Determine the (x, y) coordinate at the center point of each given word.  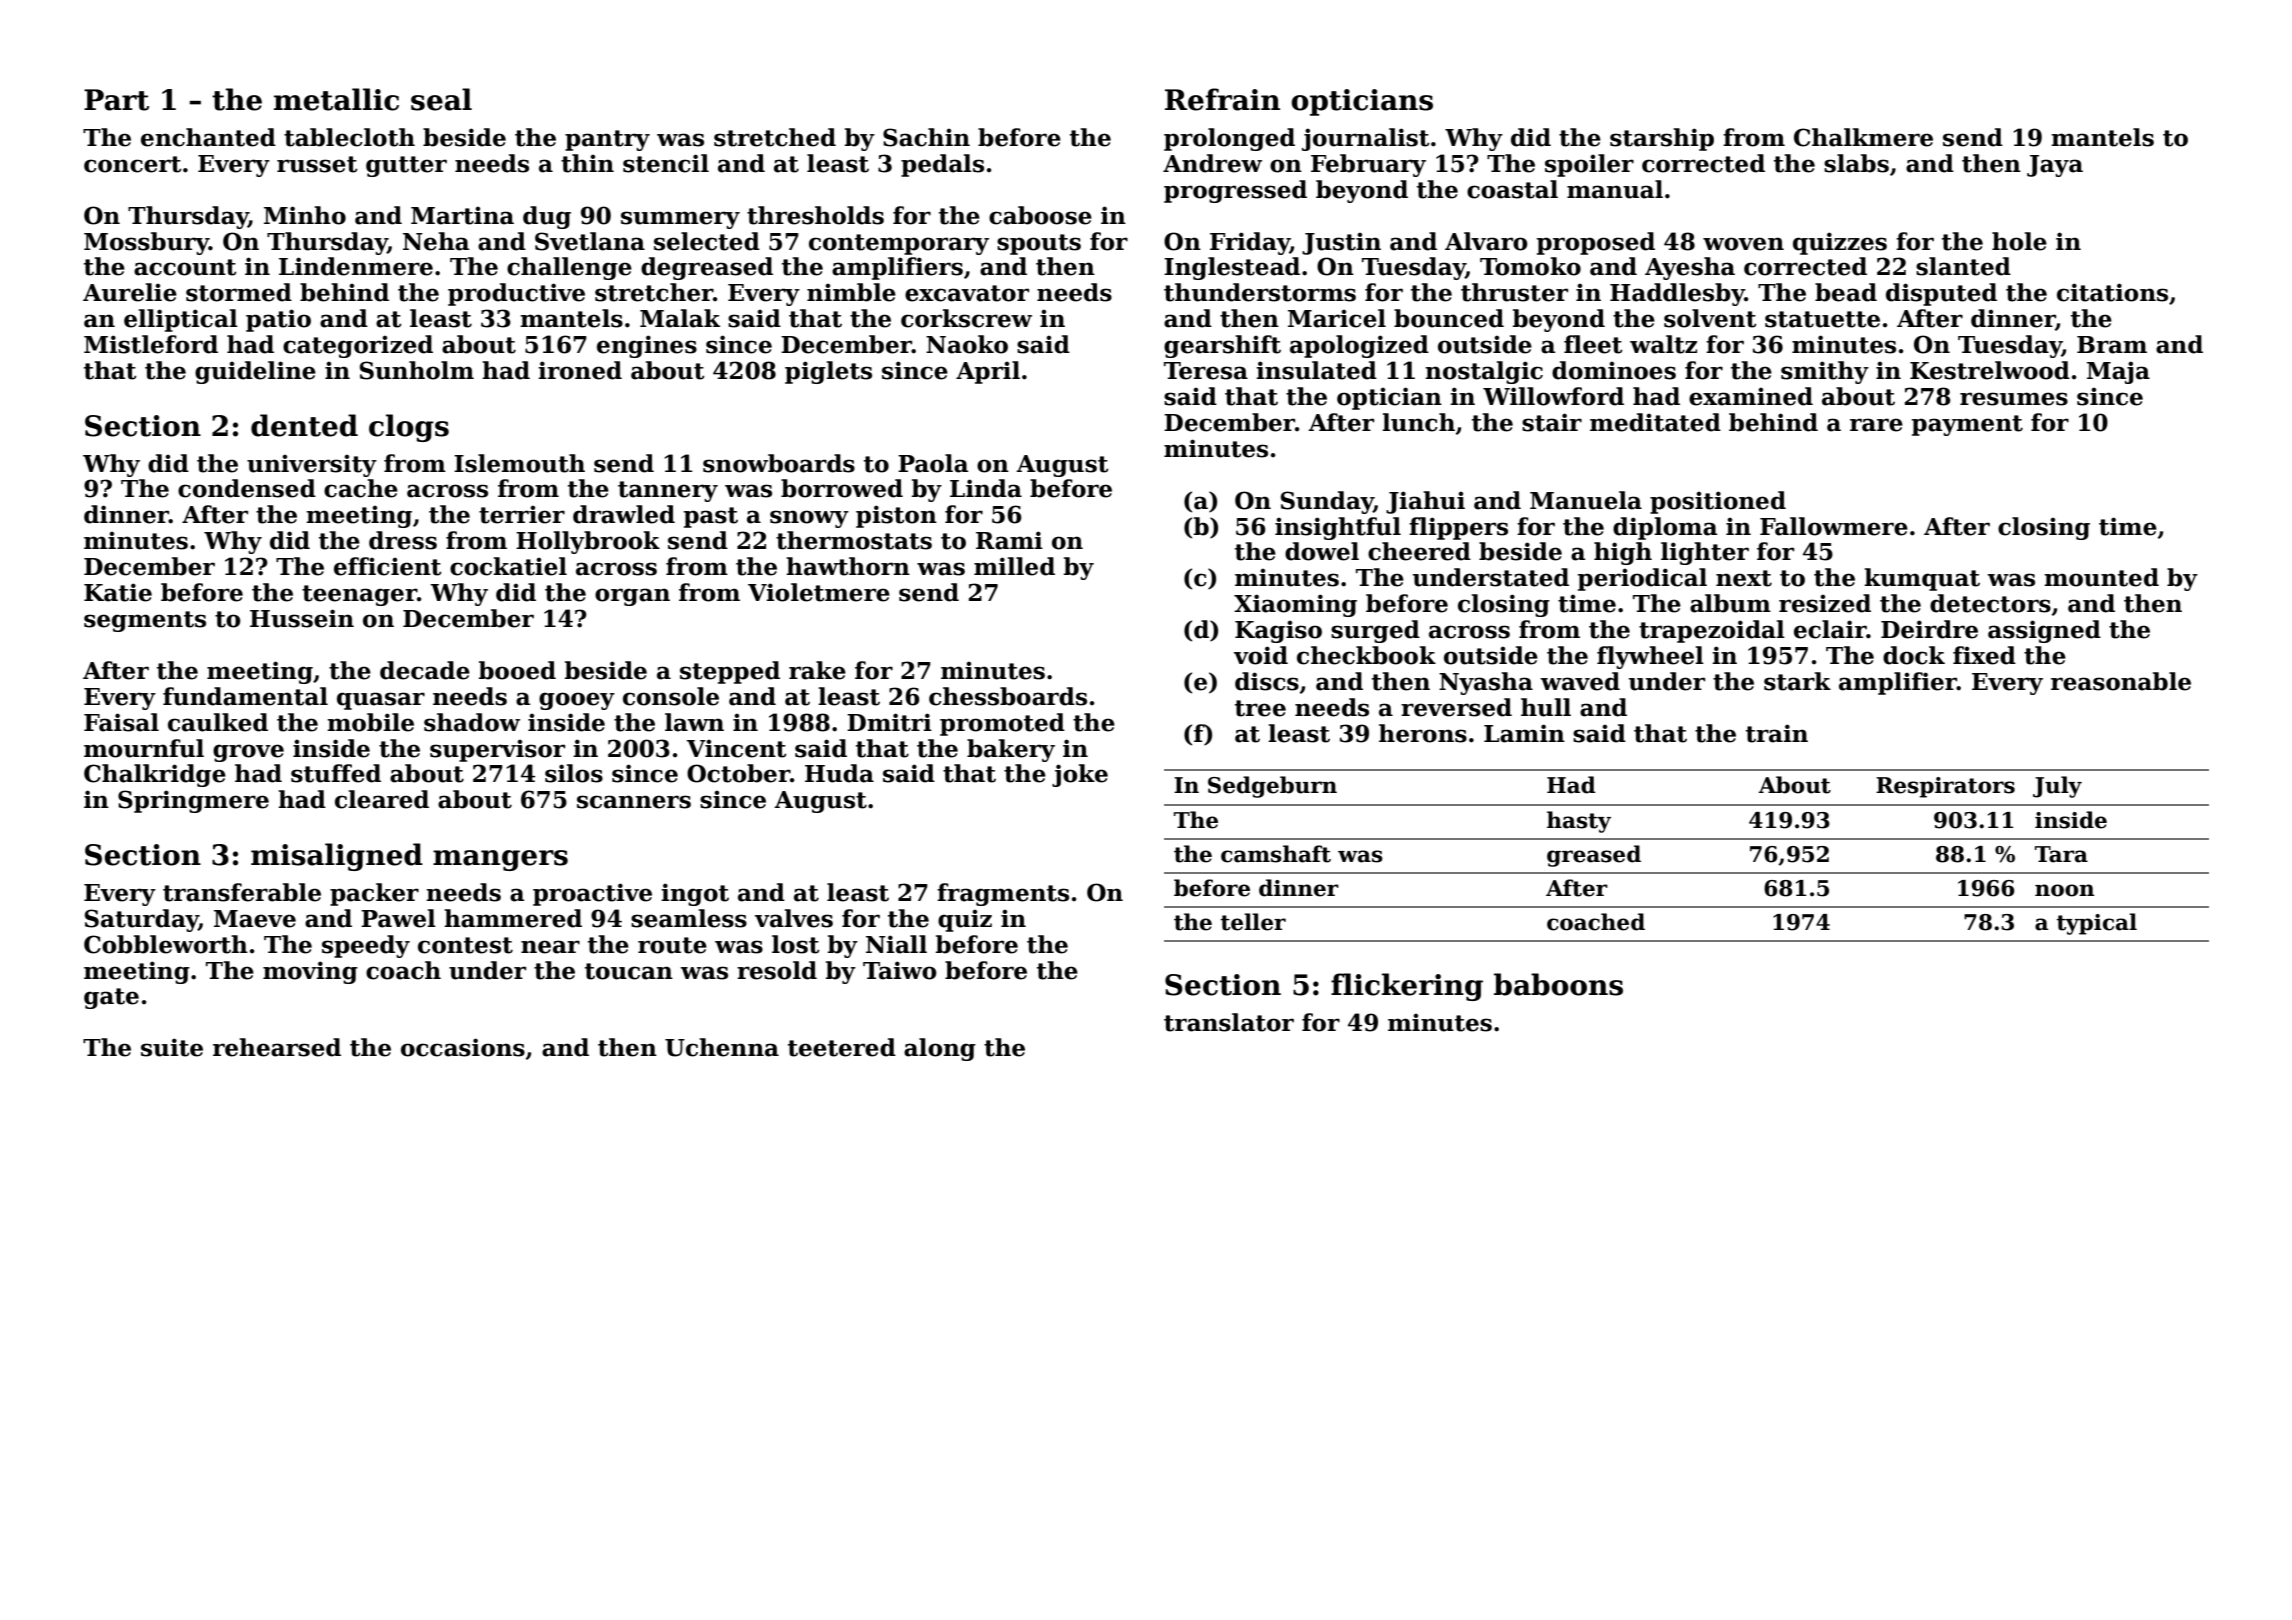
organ (632, 597)
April (988, 372)
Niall (896, 944)
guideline (255, 372)
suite (172, 1047)
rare (1876, 425)
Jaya (2055, 166)
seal (441, 99)
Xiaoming (1295, 605)
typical (2097, 924)
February (1368, 165)
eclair (1830, 629)
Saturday (142, 920)
